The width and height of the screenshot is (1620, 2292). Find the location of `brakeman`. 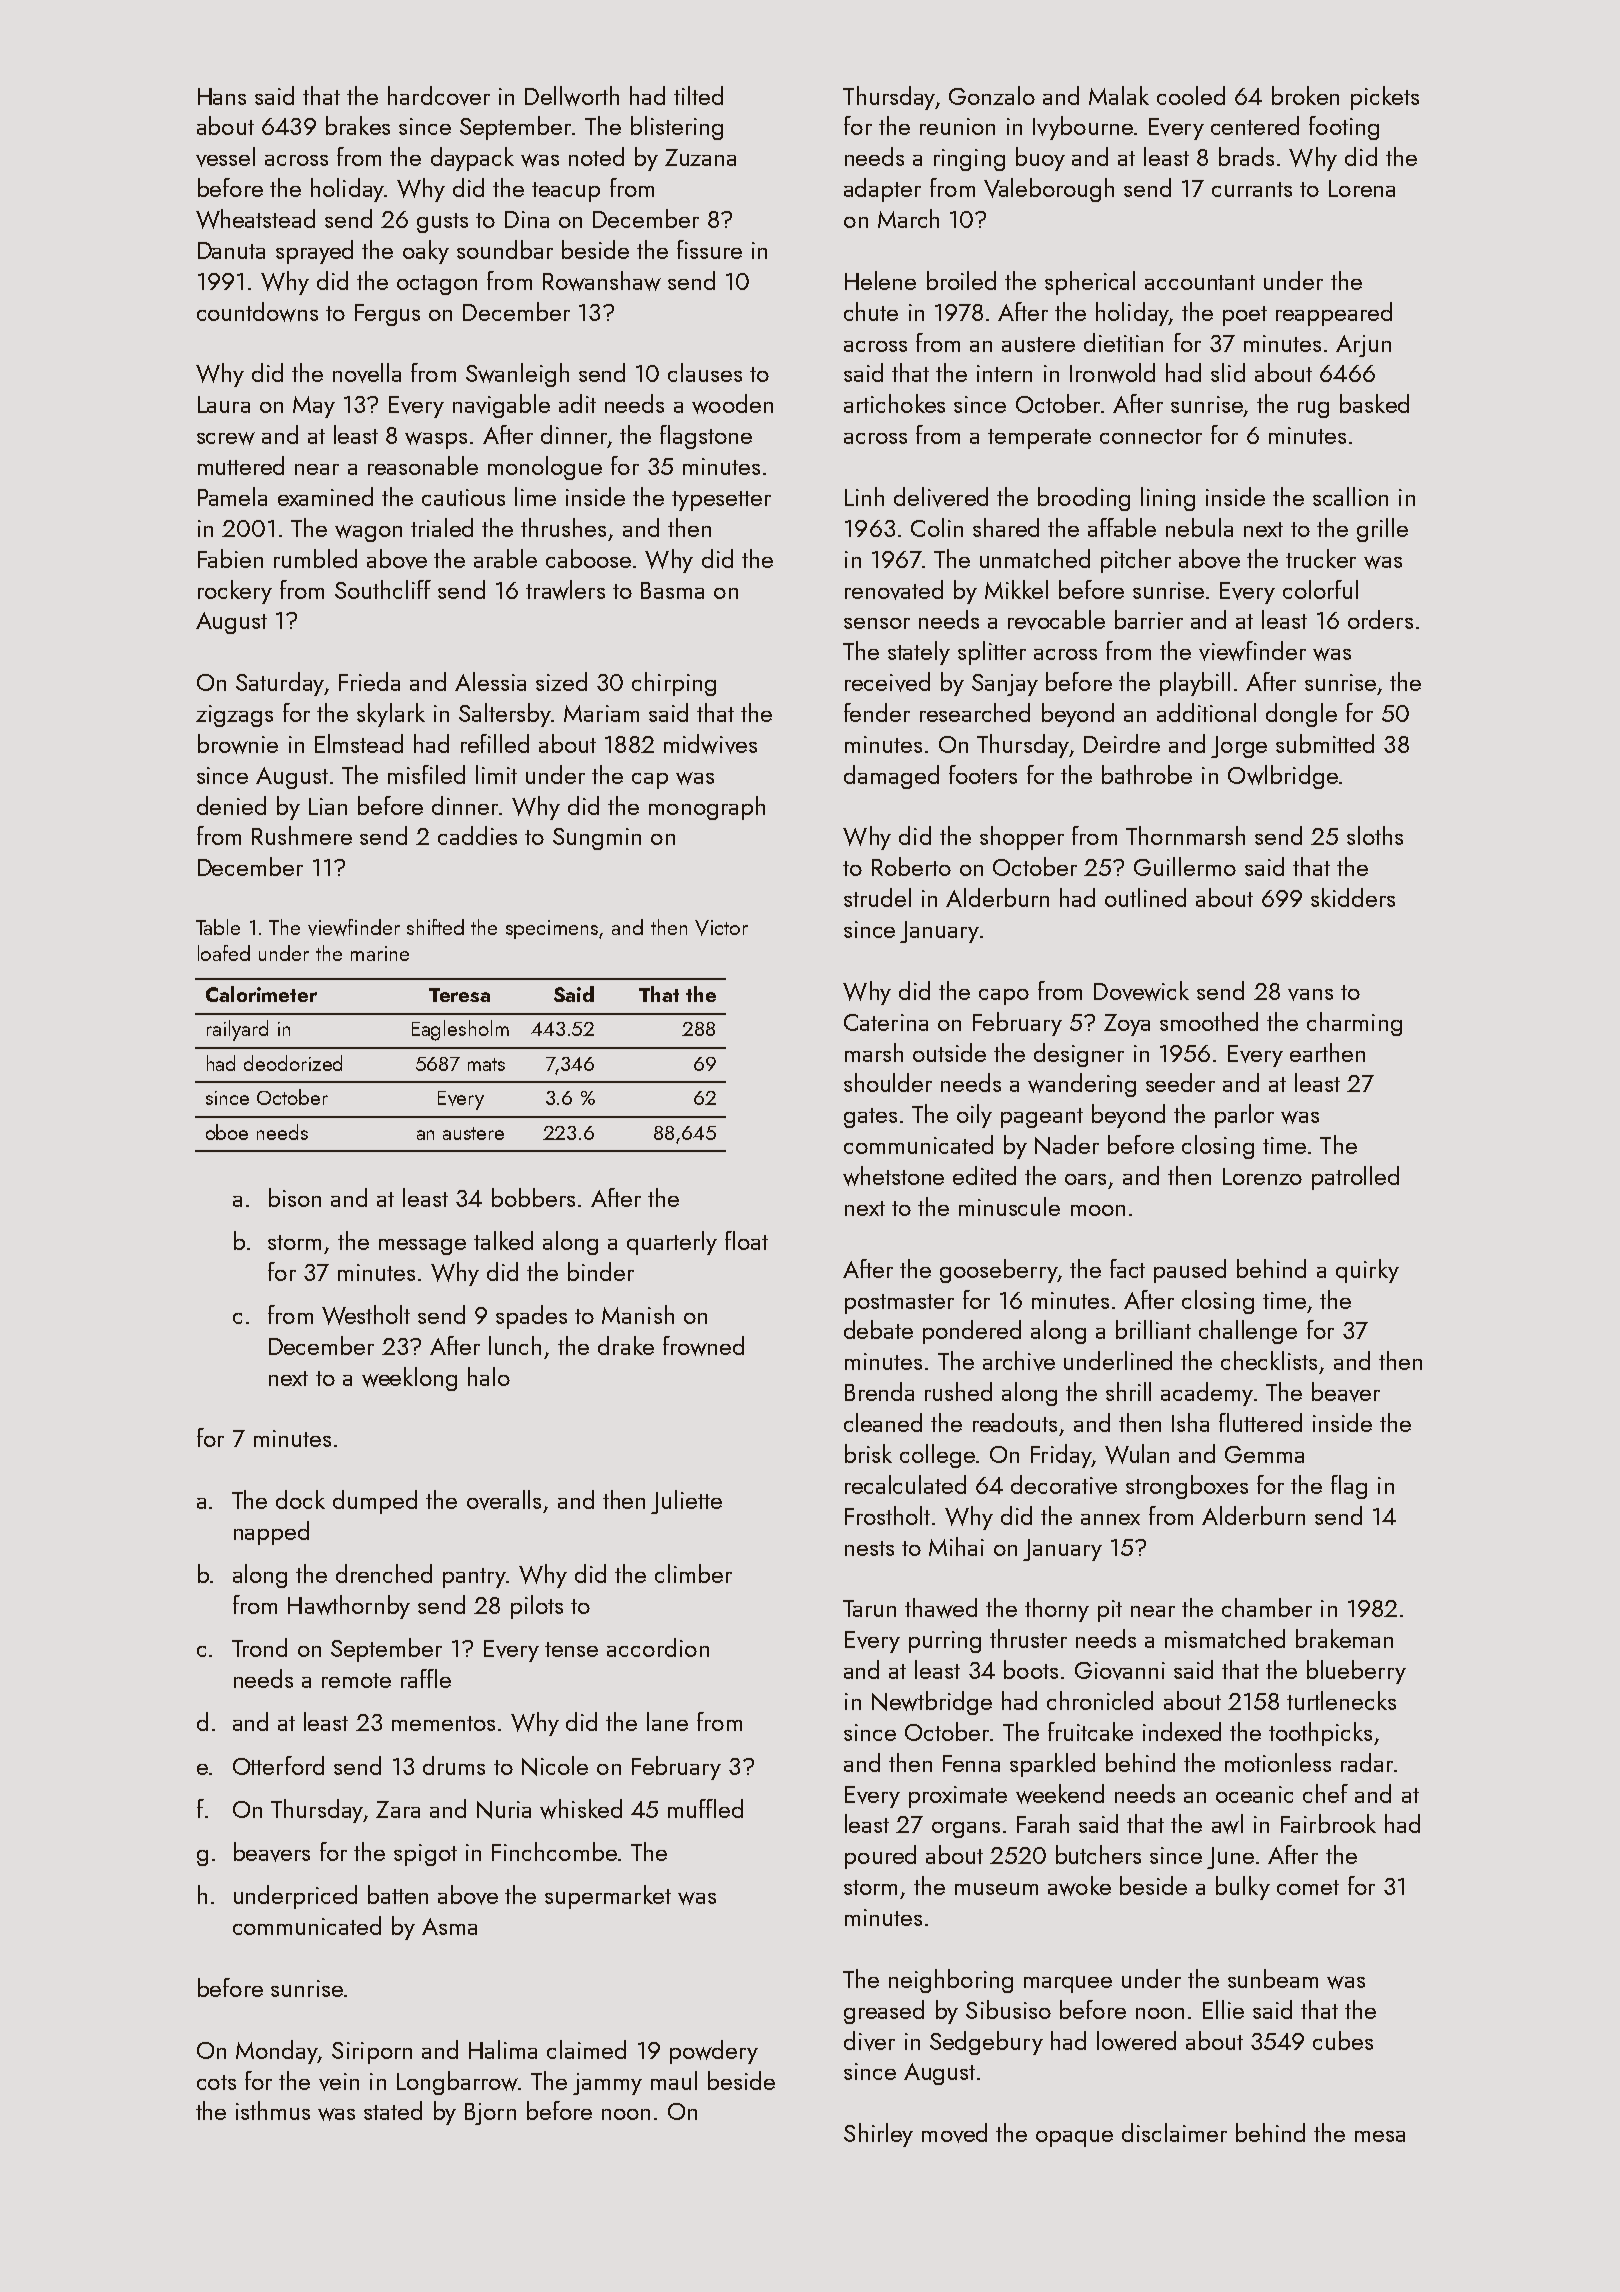

brakeman is located at coordinates (1344, 1638).
